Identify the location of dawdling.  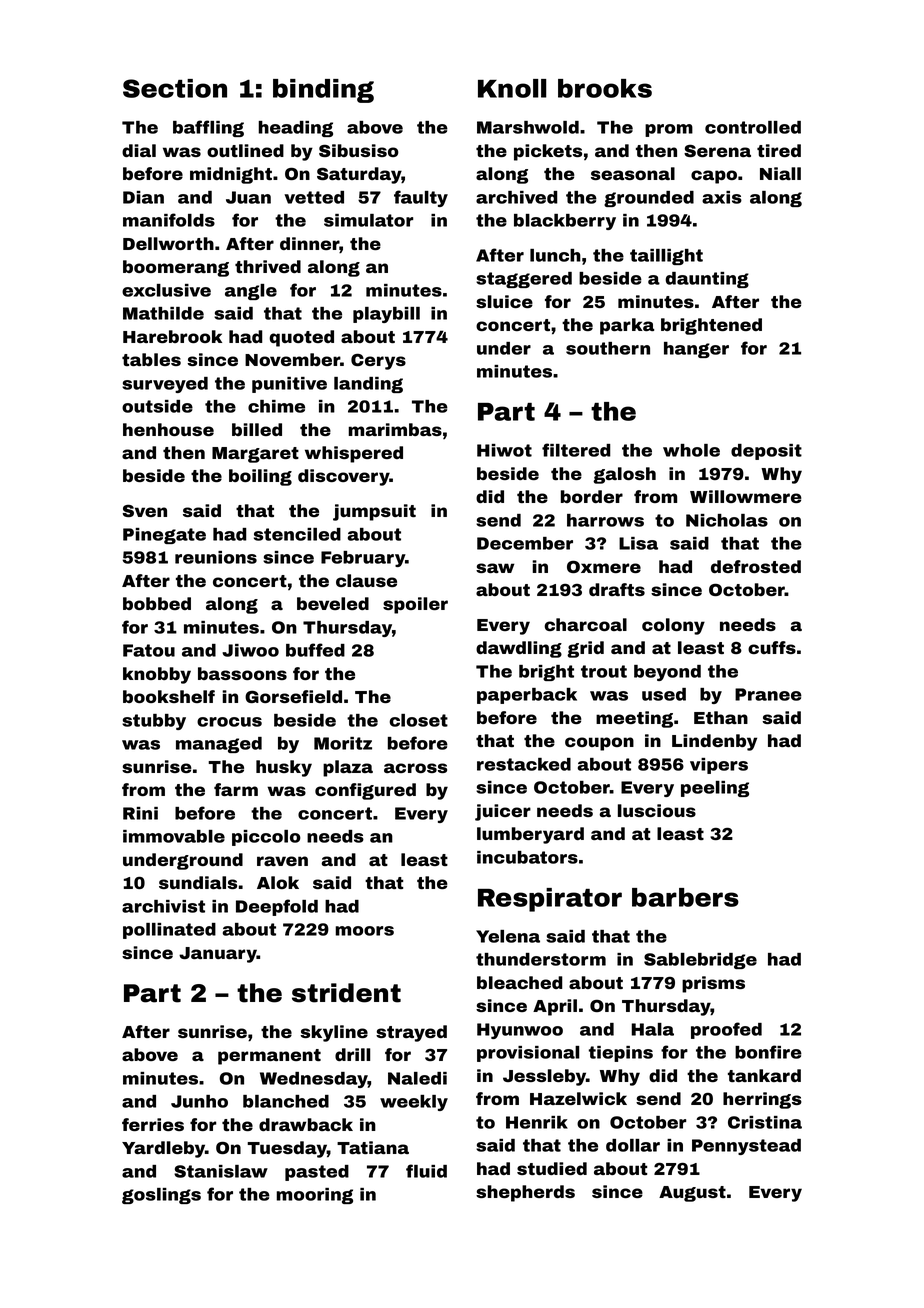
(519, 649).
